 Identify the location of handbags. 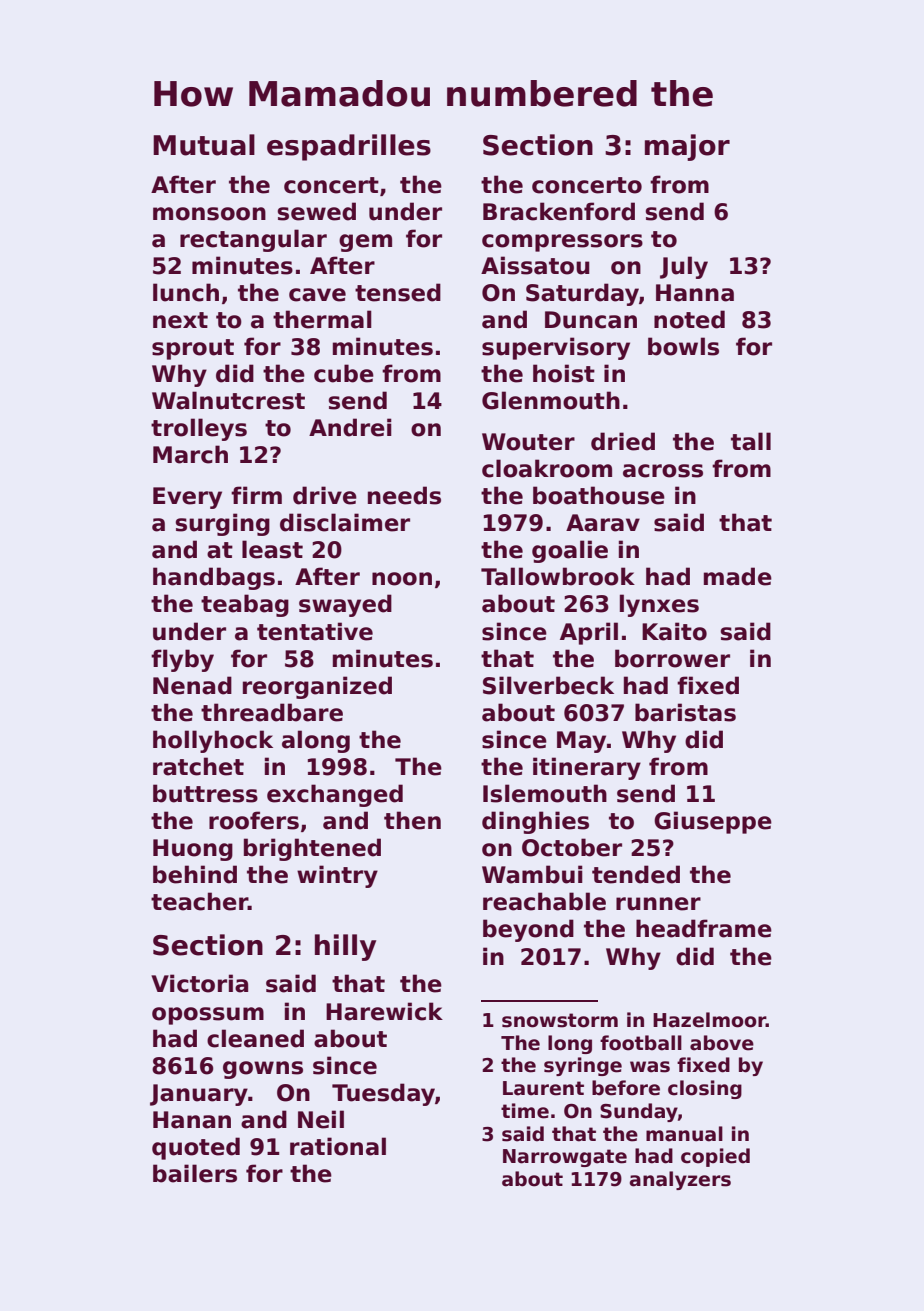
(214, 578).
